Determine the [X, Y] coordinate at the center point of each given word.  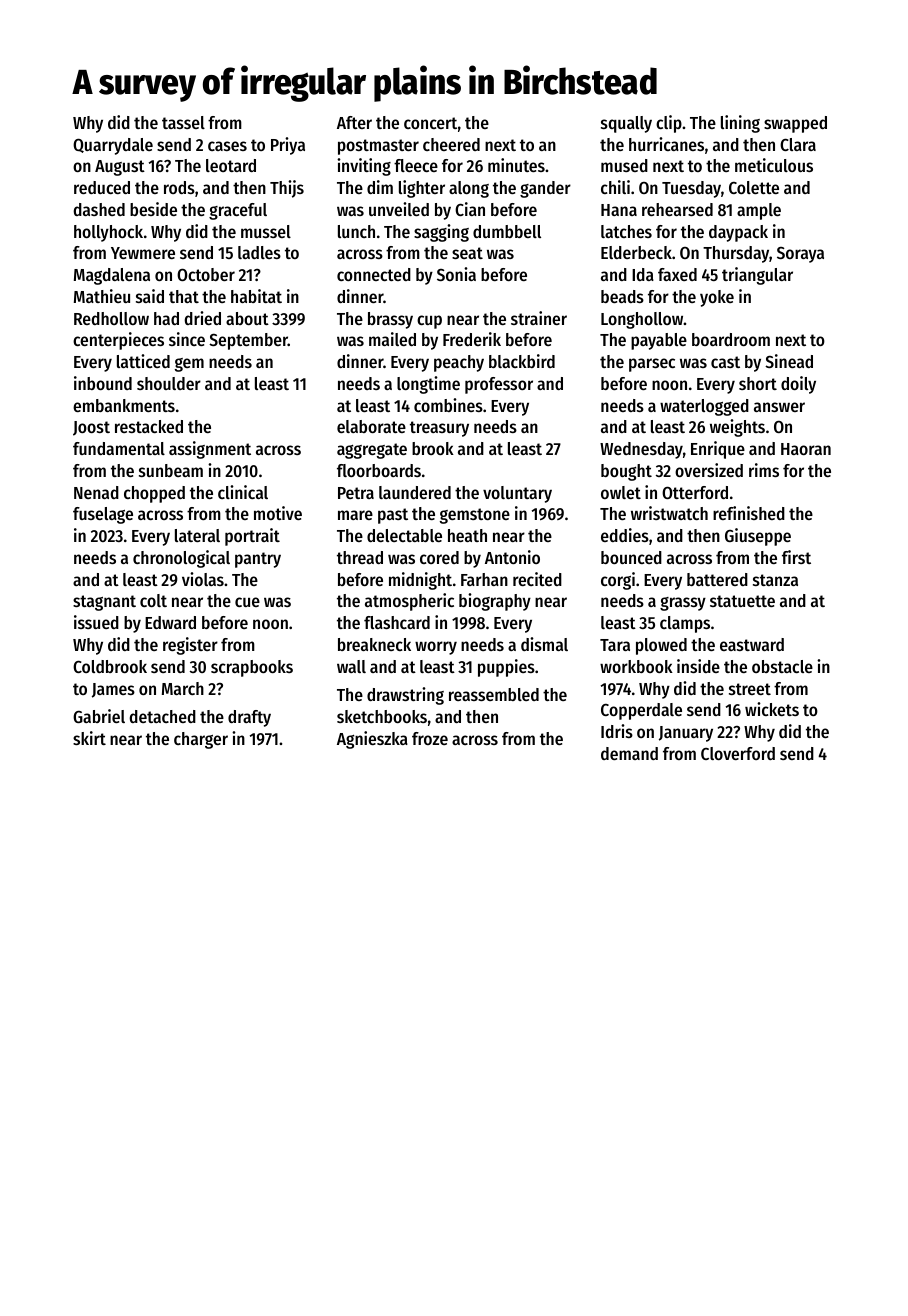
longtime [428, 385]
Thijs [287, 189]
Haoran [806, 449]
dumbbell [507, 231]
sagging [441, 233]
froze [430, 738]
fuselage [103, 515]
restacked [149, 426]
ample [759, 211]
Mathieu [102, 296]
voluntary [517, 494]
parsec [652, 365]
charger [201, 740]
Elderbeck [636, 252]
